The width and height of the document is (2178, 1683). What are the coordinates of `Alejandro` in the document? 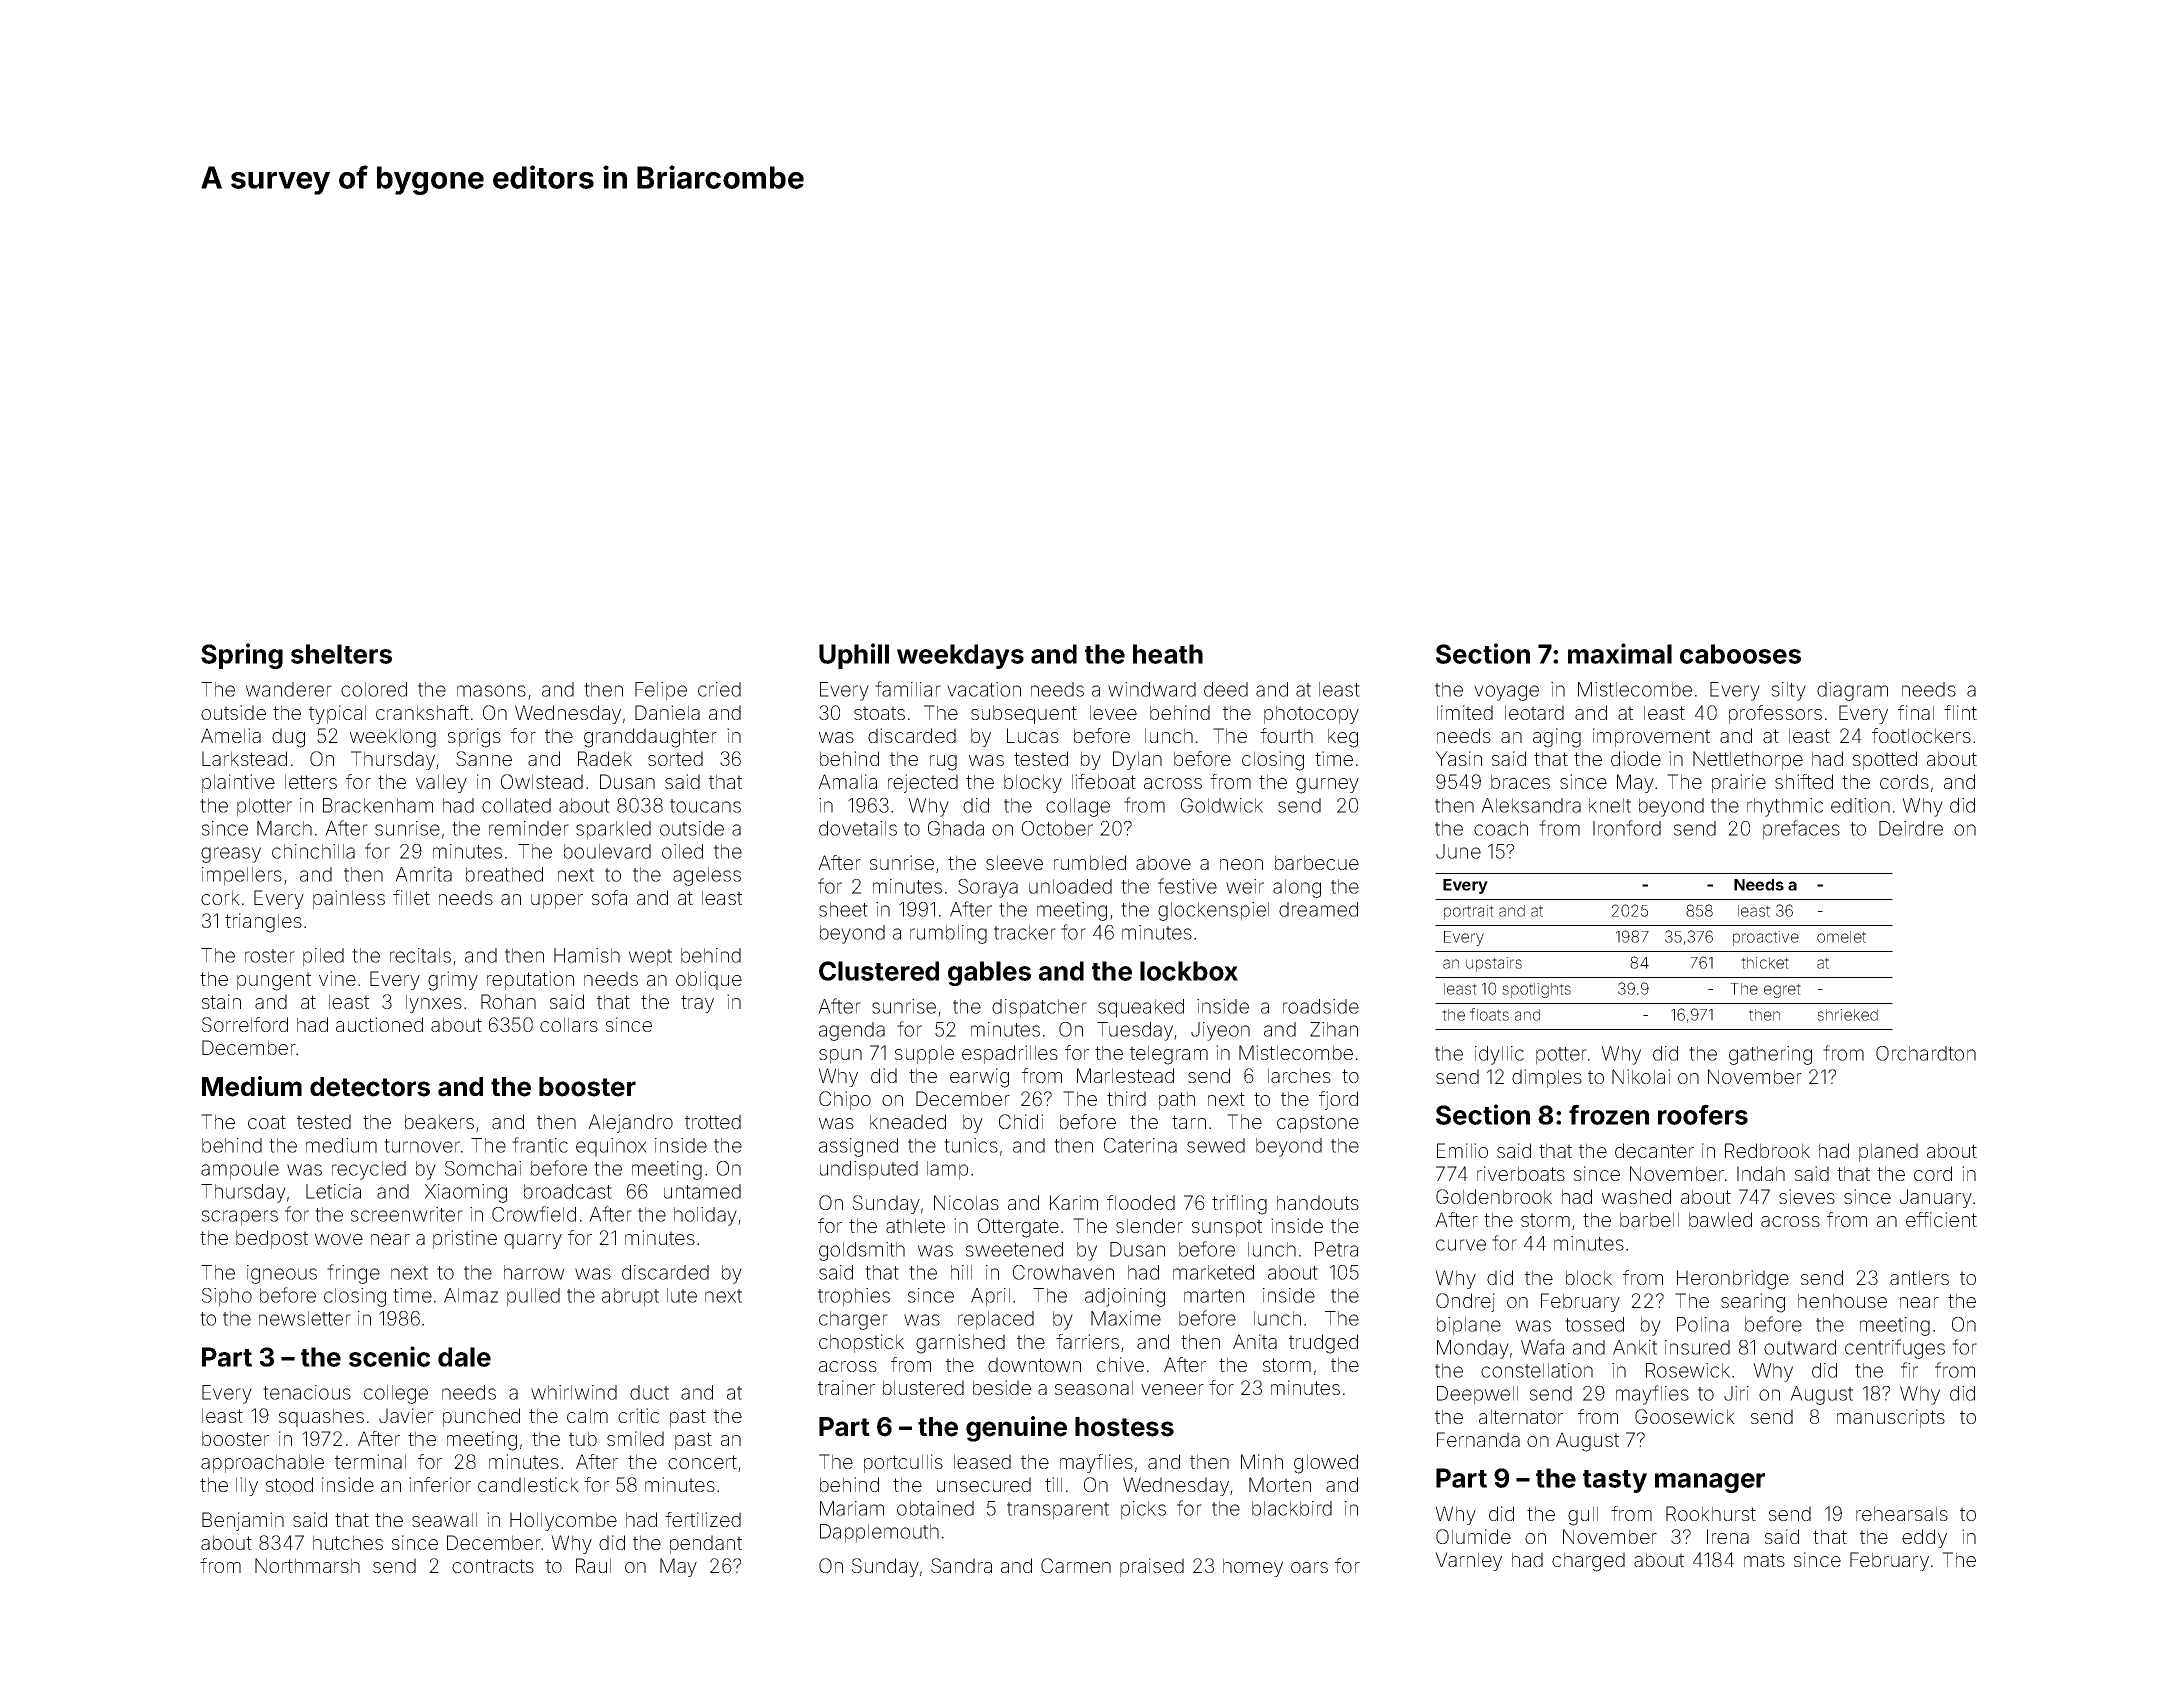 It's located at (630, 1123).
